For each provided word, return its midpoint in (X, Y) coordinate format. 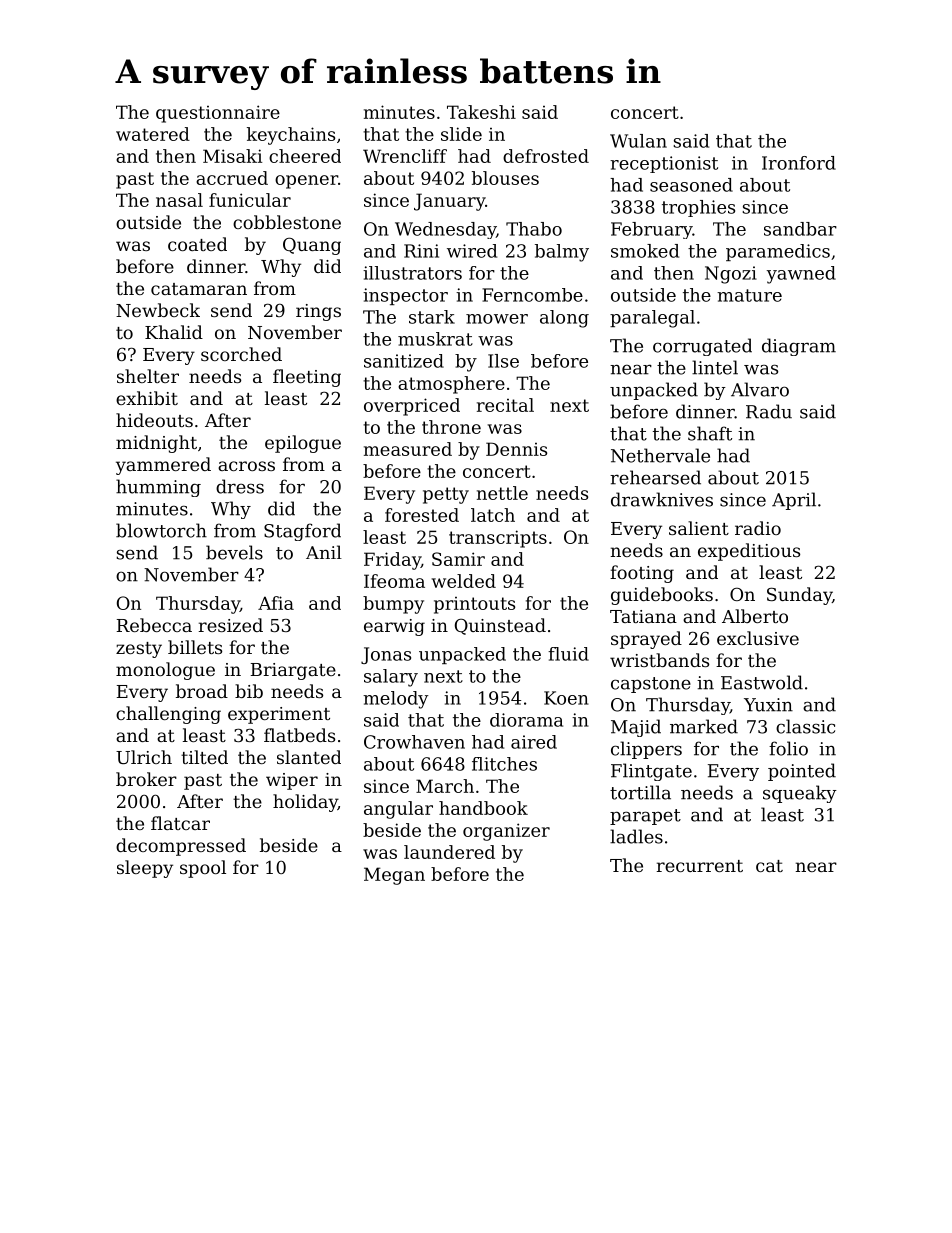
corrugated (702, 347)
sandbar (800, 229)
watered (153, 134)
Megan (394, 876)
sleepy (145, 869)
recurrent (700, 866)
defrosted (546, 156)
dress (240, 486)
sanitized (404, 361)
